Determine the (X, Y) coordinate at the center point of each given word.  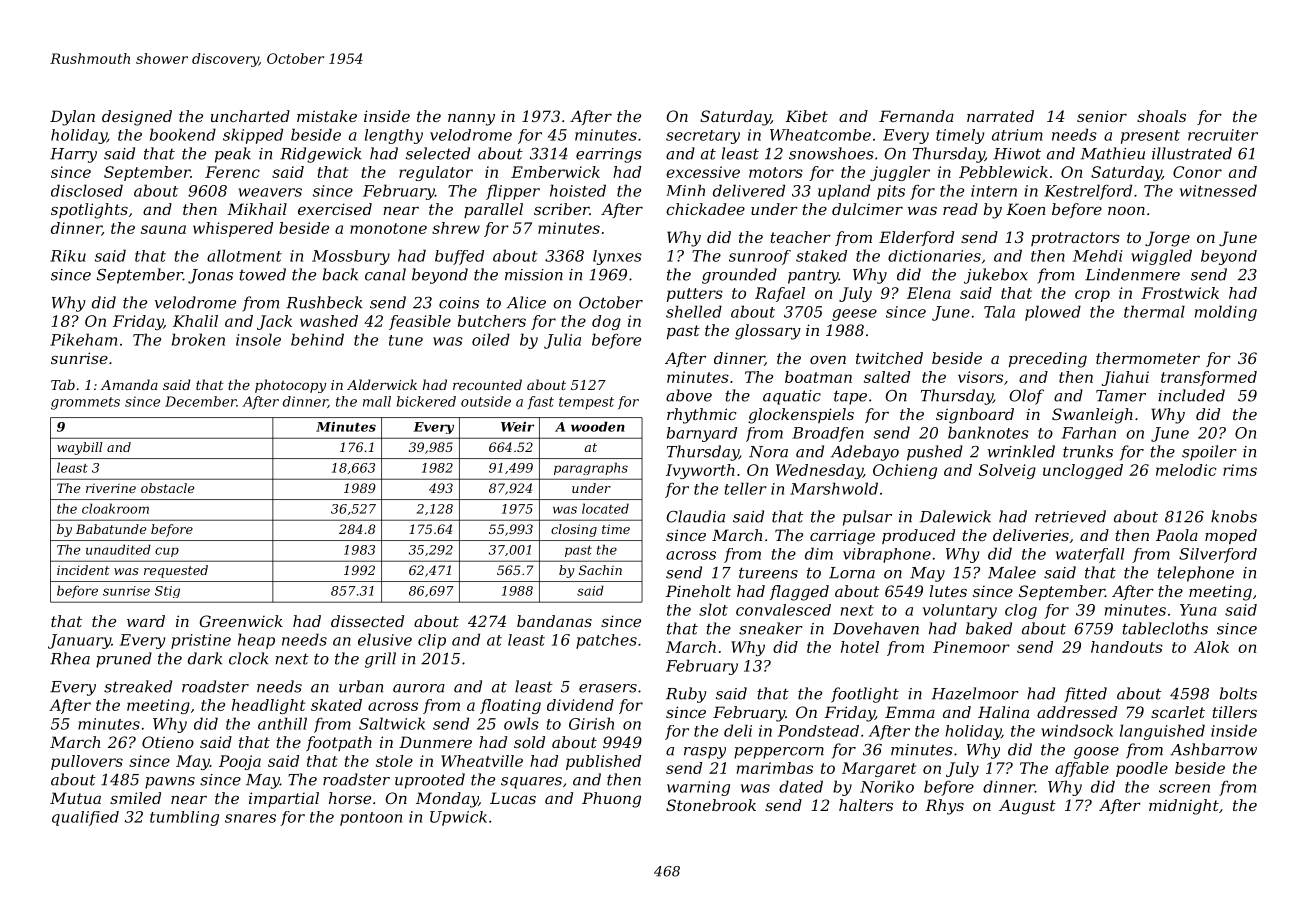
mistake (327, 116)
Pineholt (698, 591)
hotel (860, 647)
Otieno (168, 742)
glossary (768, 332)
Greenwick (241, 621)
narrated (1000, 116)
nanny (471, 120)
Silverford (1218, 555)
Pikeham (83, 339)
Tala (999, 311)
